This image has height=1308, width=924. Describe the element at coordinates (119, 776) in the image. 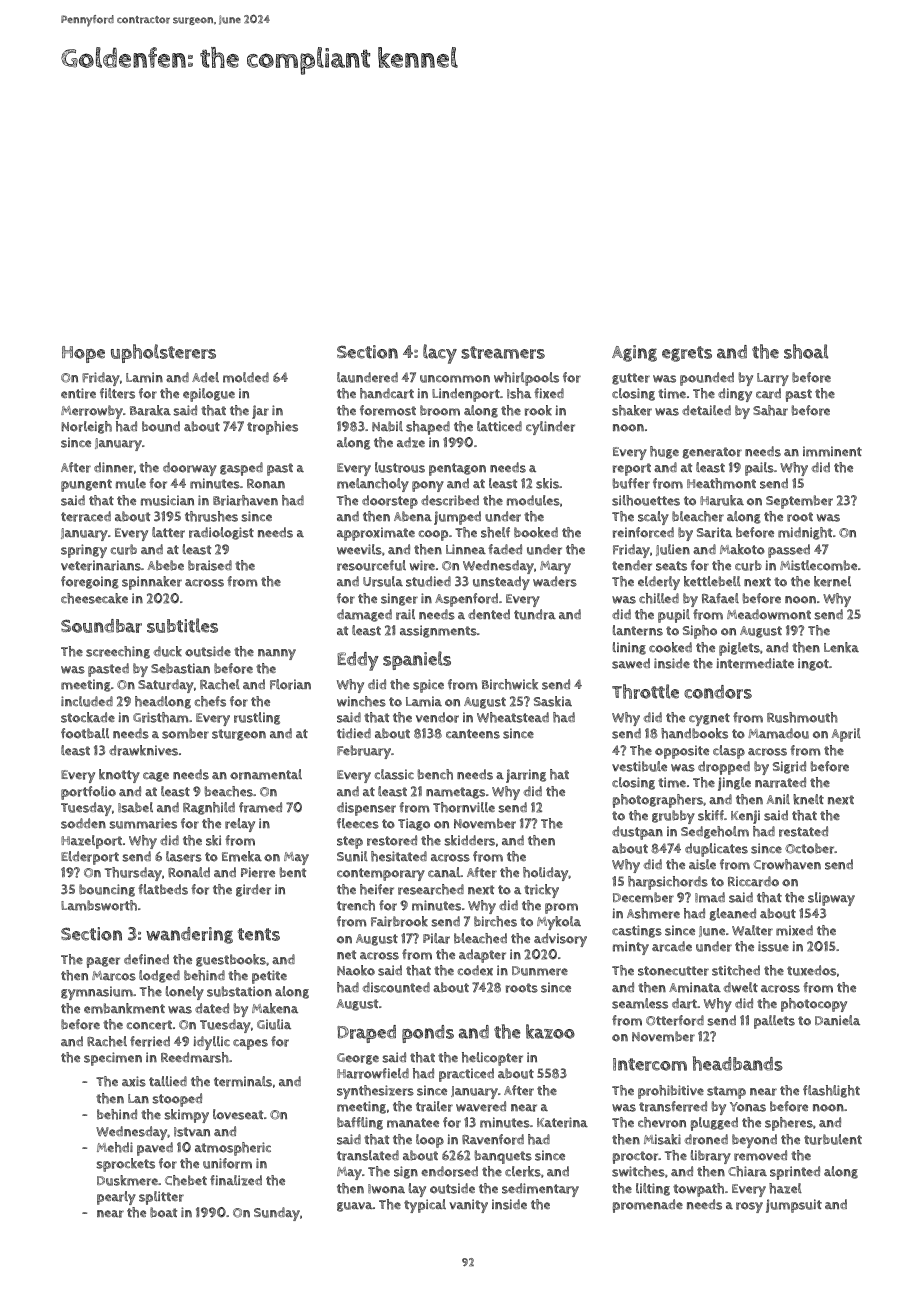

I see `knotty` at that location.
